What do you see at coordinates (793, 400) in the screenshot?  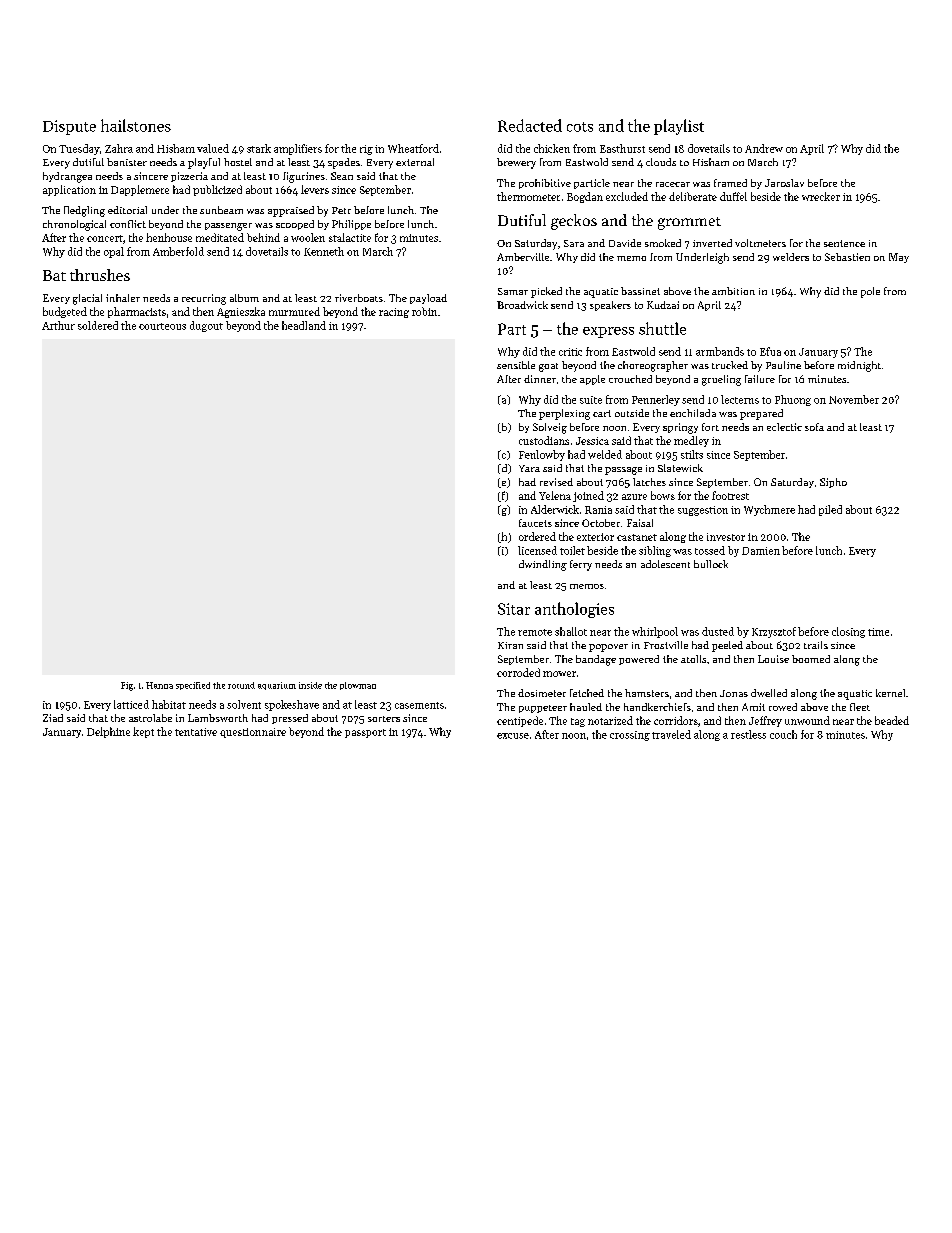 I see `Phuong` at bounding box center [793, 400].
